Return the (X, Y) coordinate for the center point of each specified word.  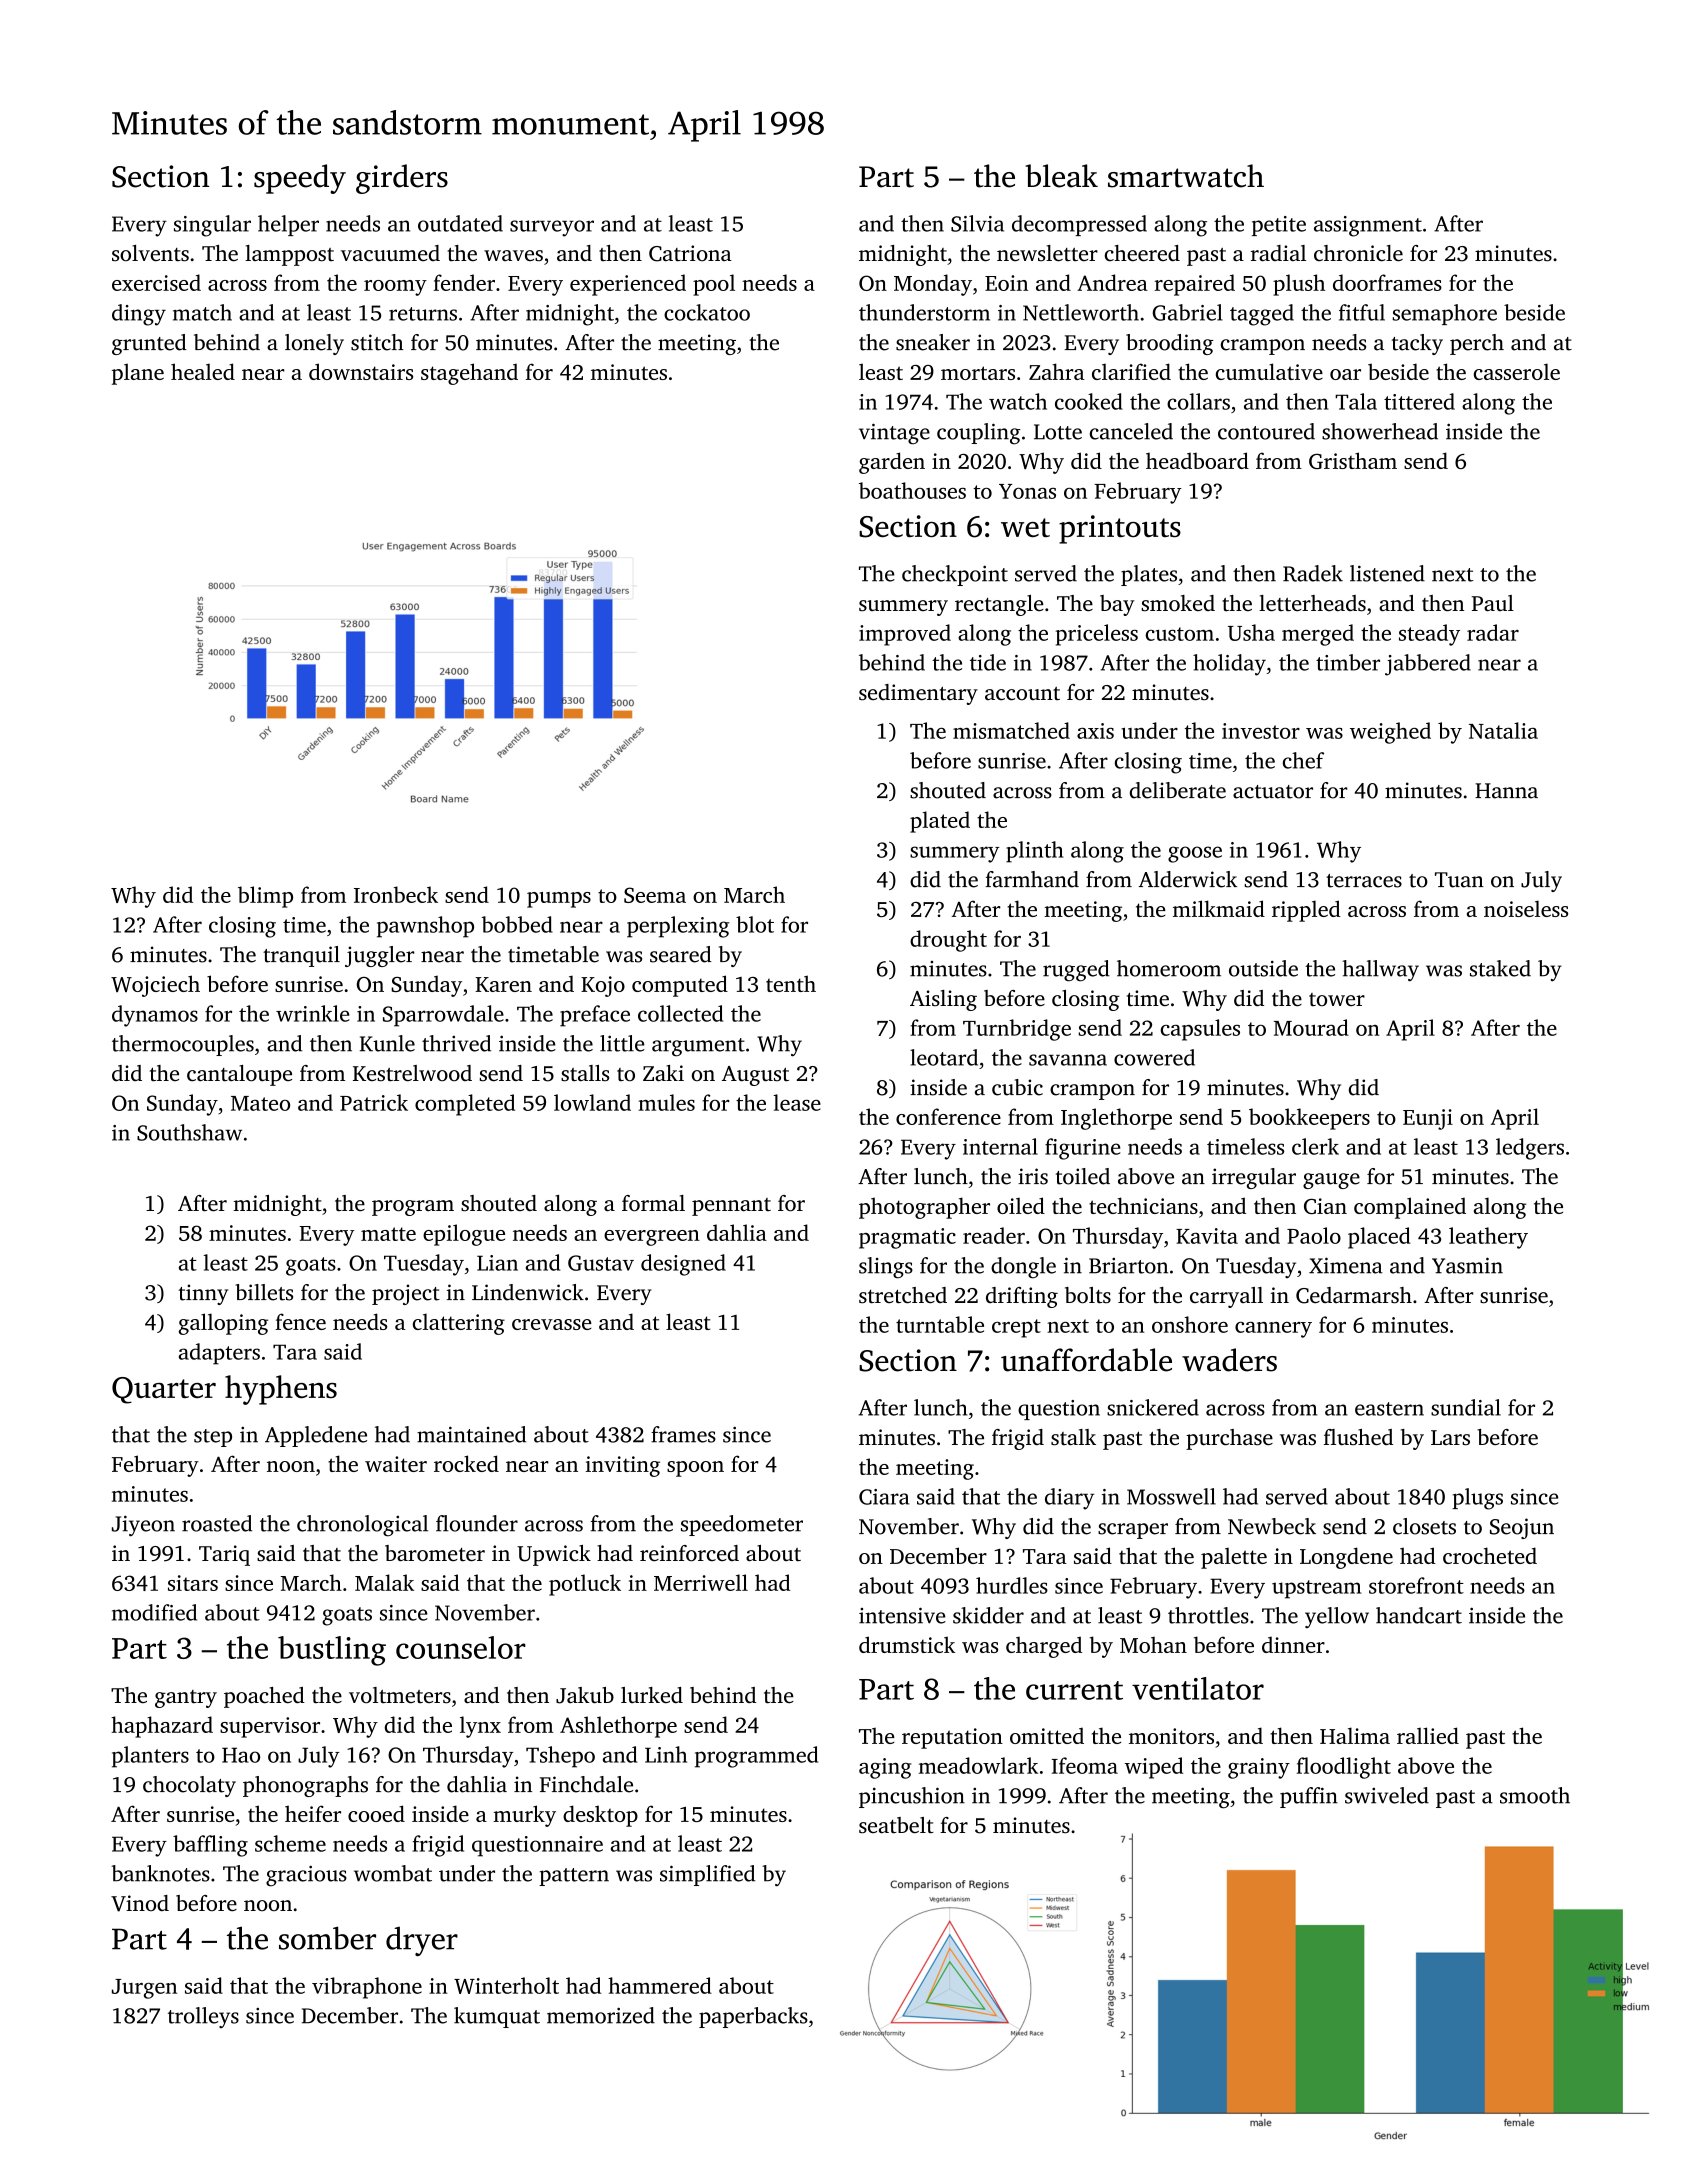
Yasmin (1467, 1265)
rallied (1428, 1735)
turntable (940, 1324)
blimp (265, 897)
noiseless (1526, 908)
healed (203, 371)
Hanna (1506, 791)
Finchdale (586, 1784)
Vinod (140, 1903)
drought (948, 941)
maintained (471, 1434)
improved (905, 635)
